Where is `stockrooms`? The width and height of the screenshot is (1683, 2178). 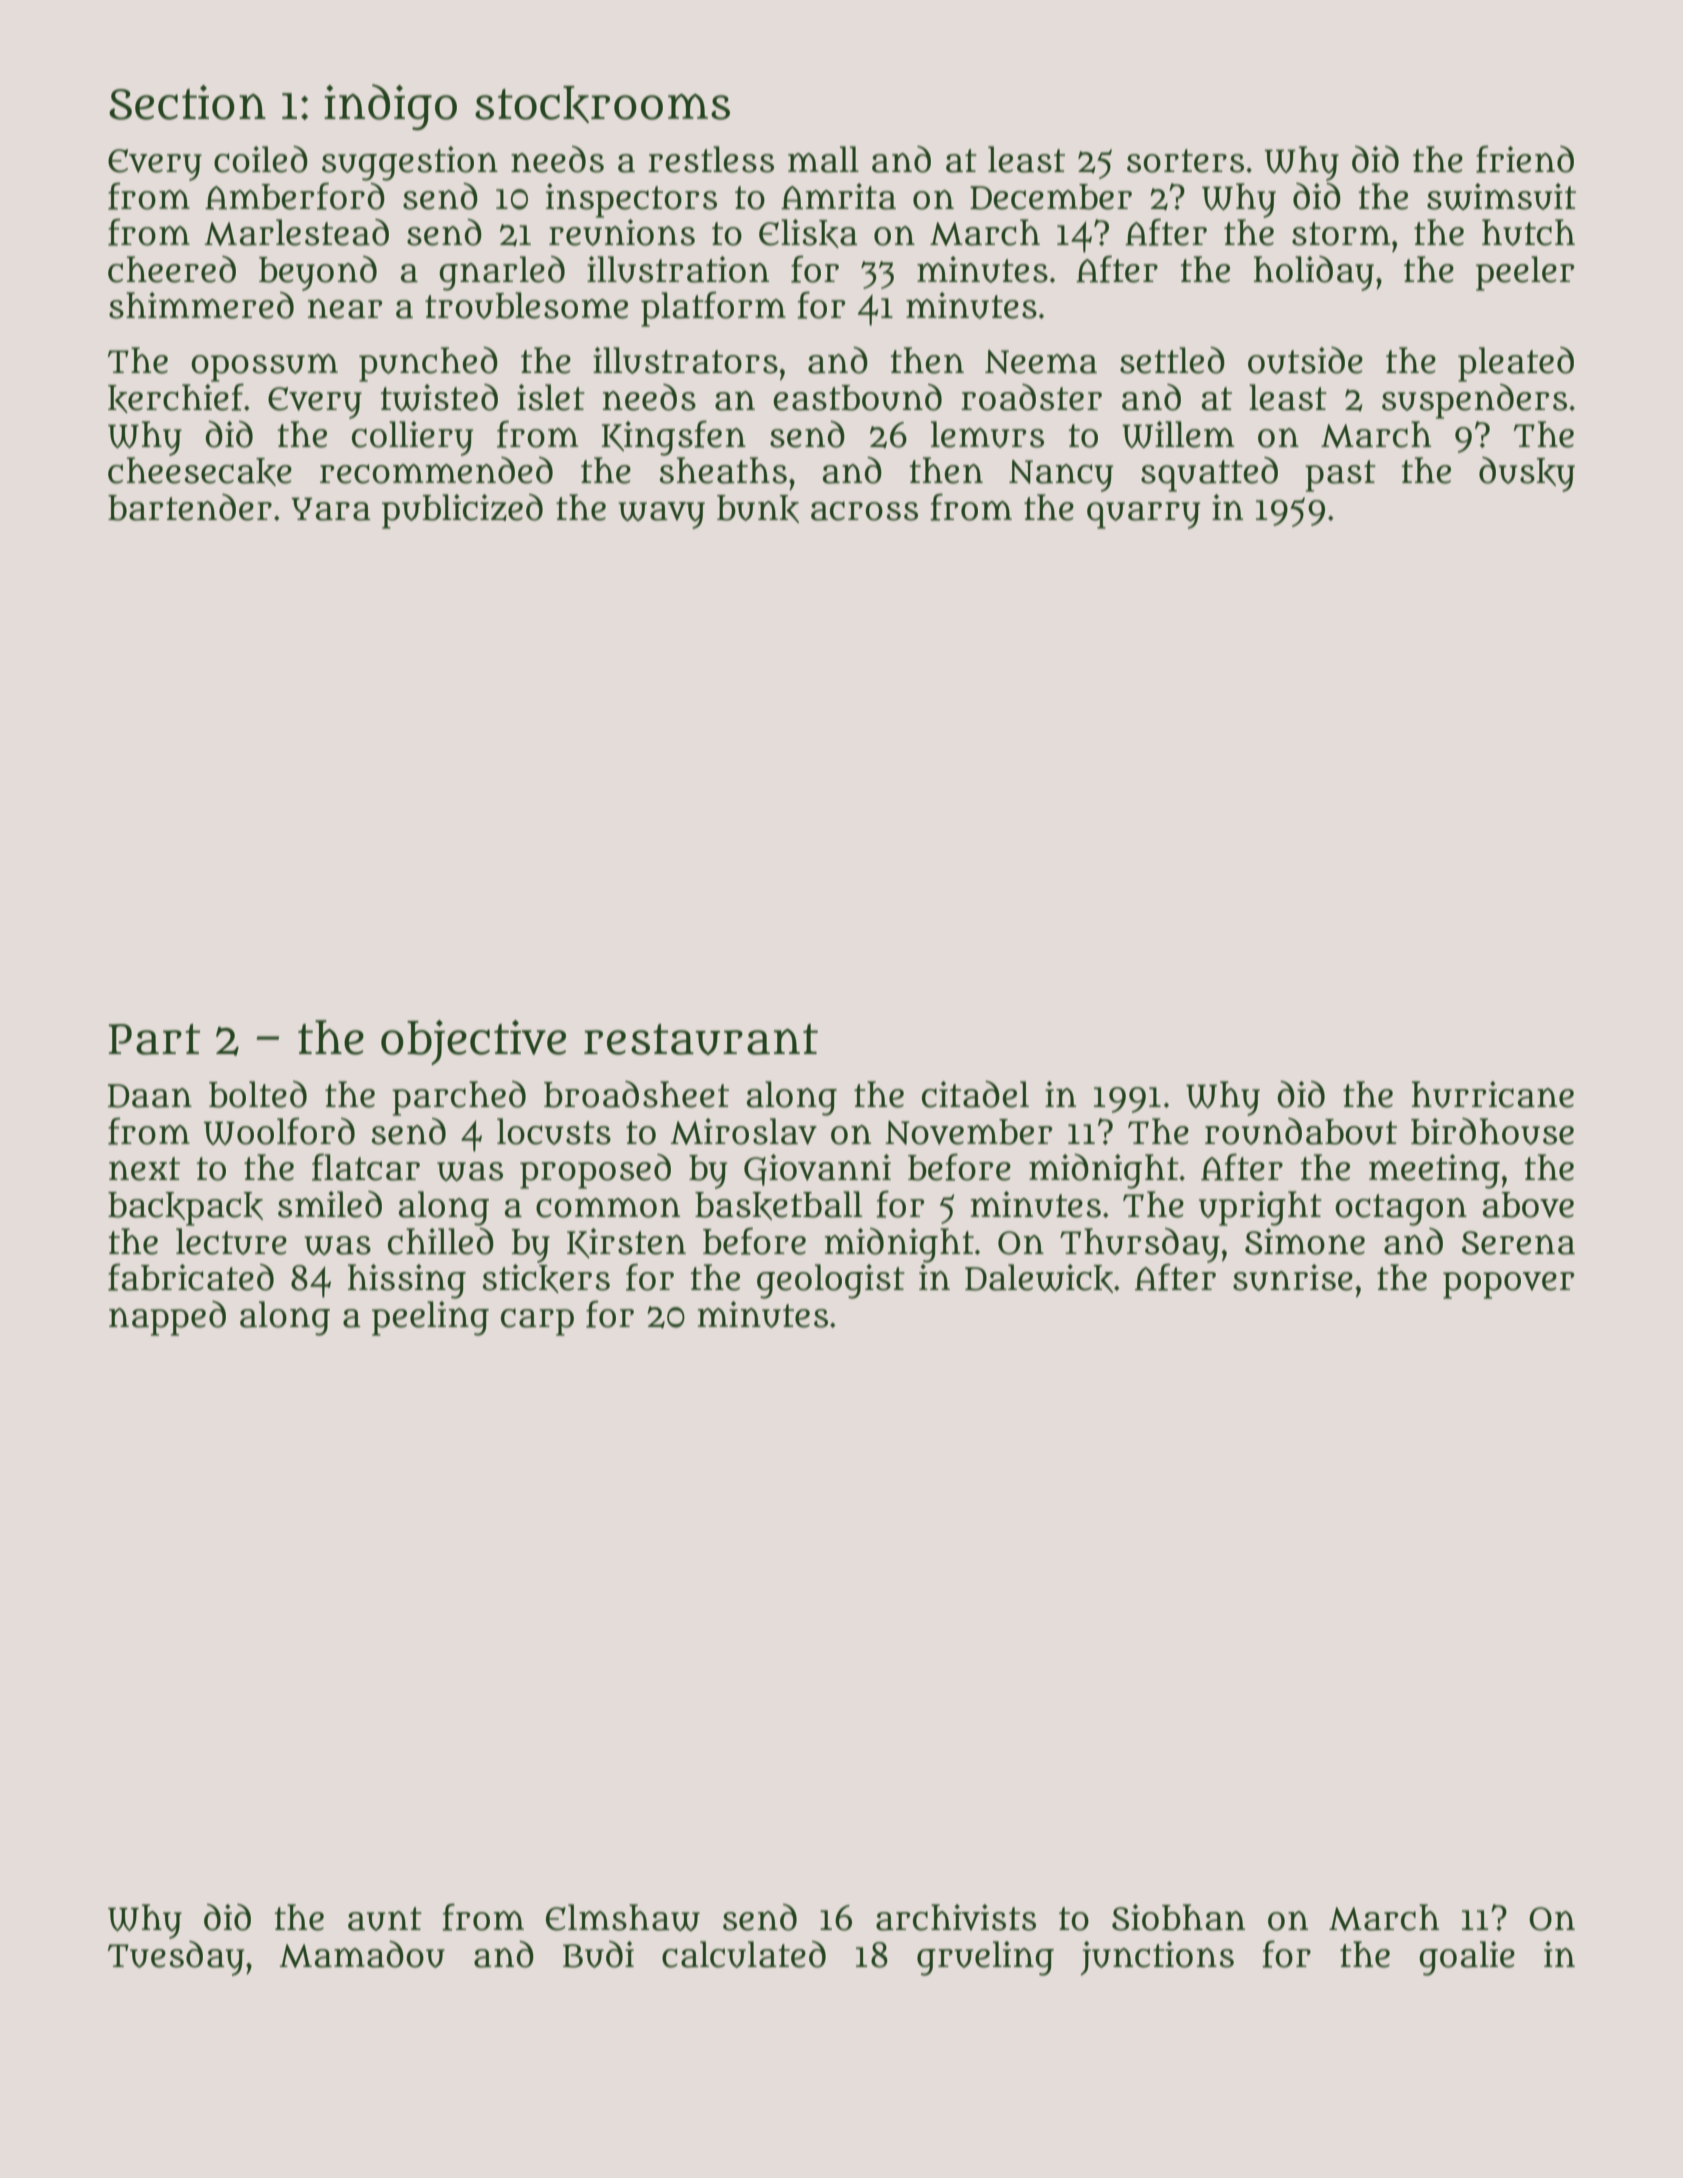
stockrooms is located at coordinates (602, 104).
